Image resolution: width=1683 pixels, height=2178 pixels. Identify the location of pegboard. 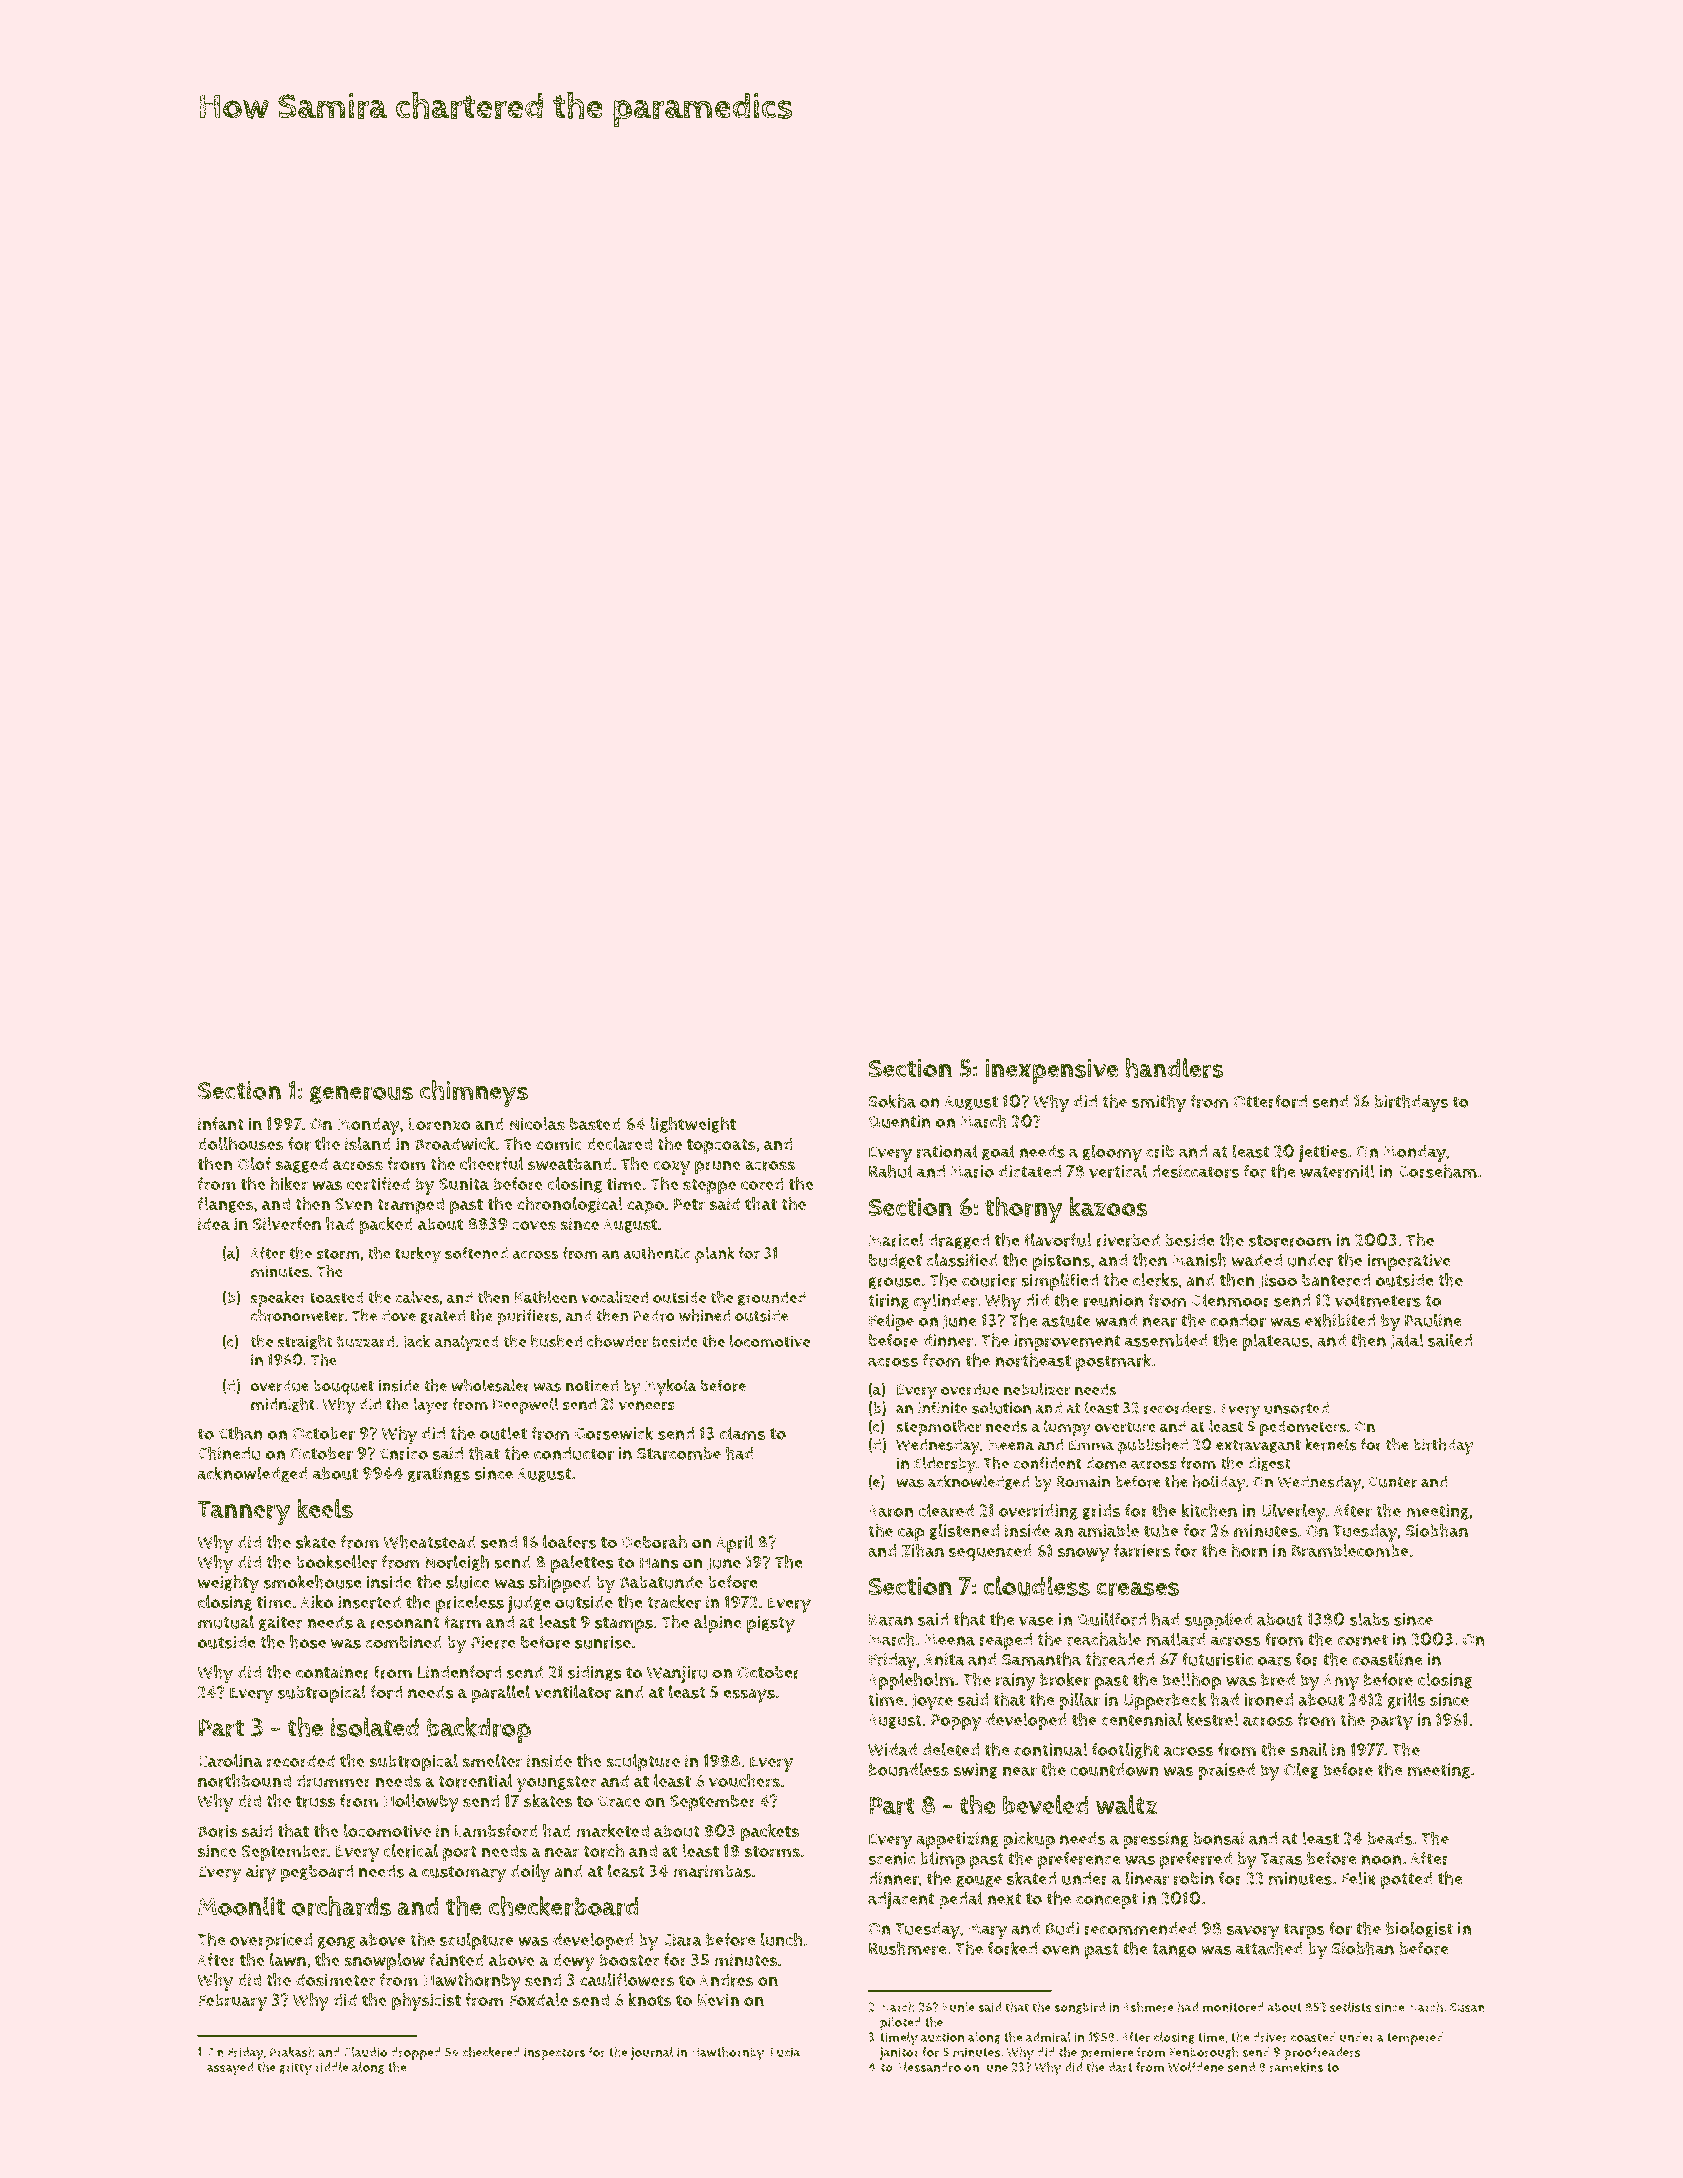
(316, 1873).
